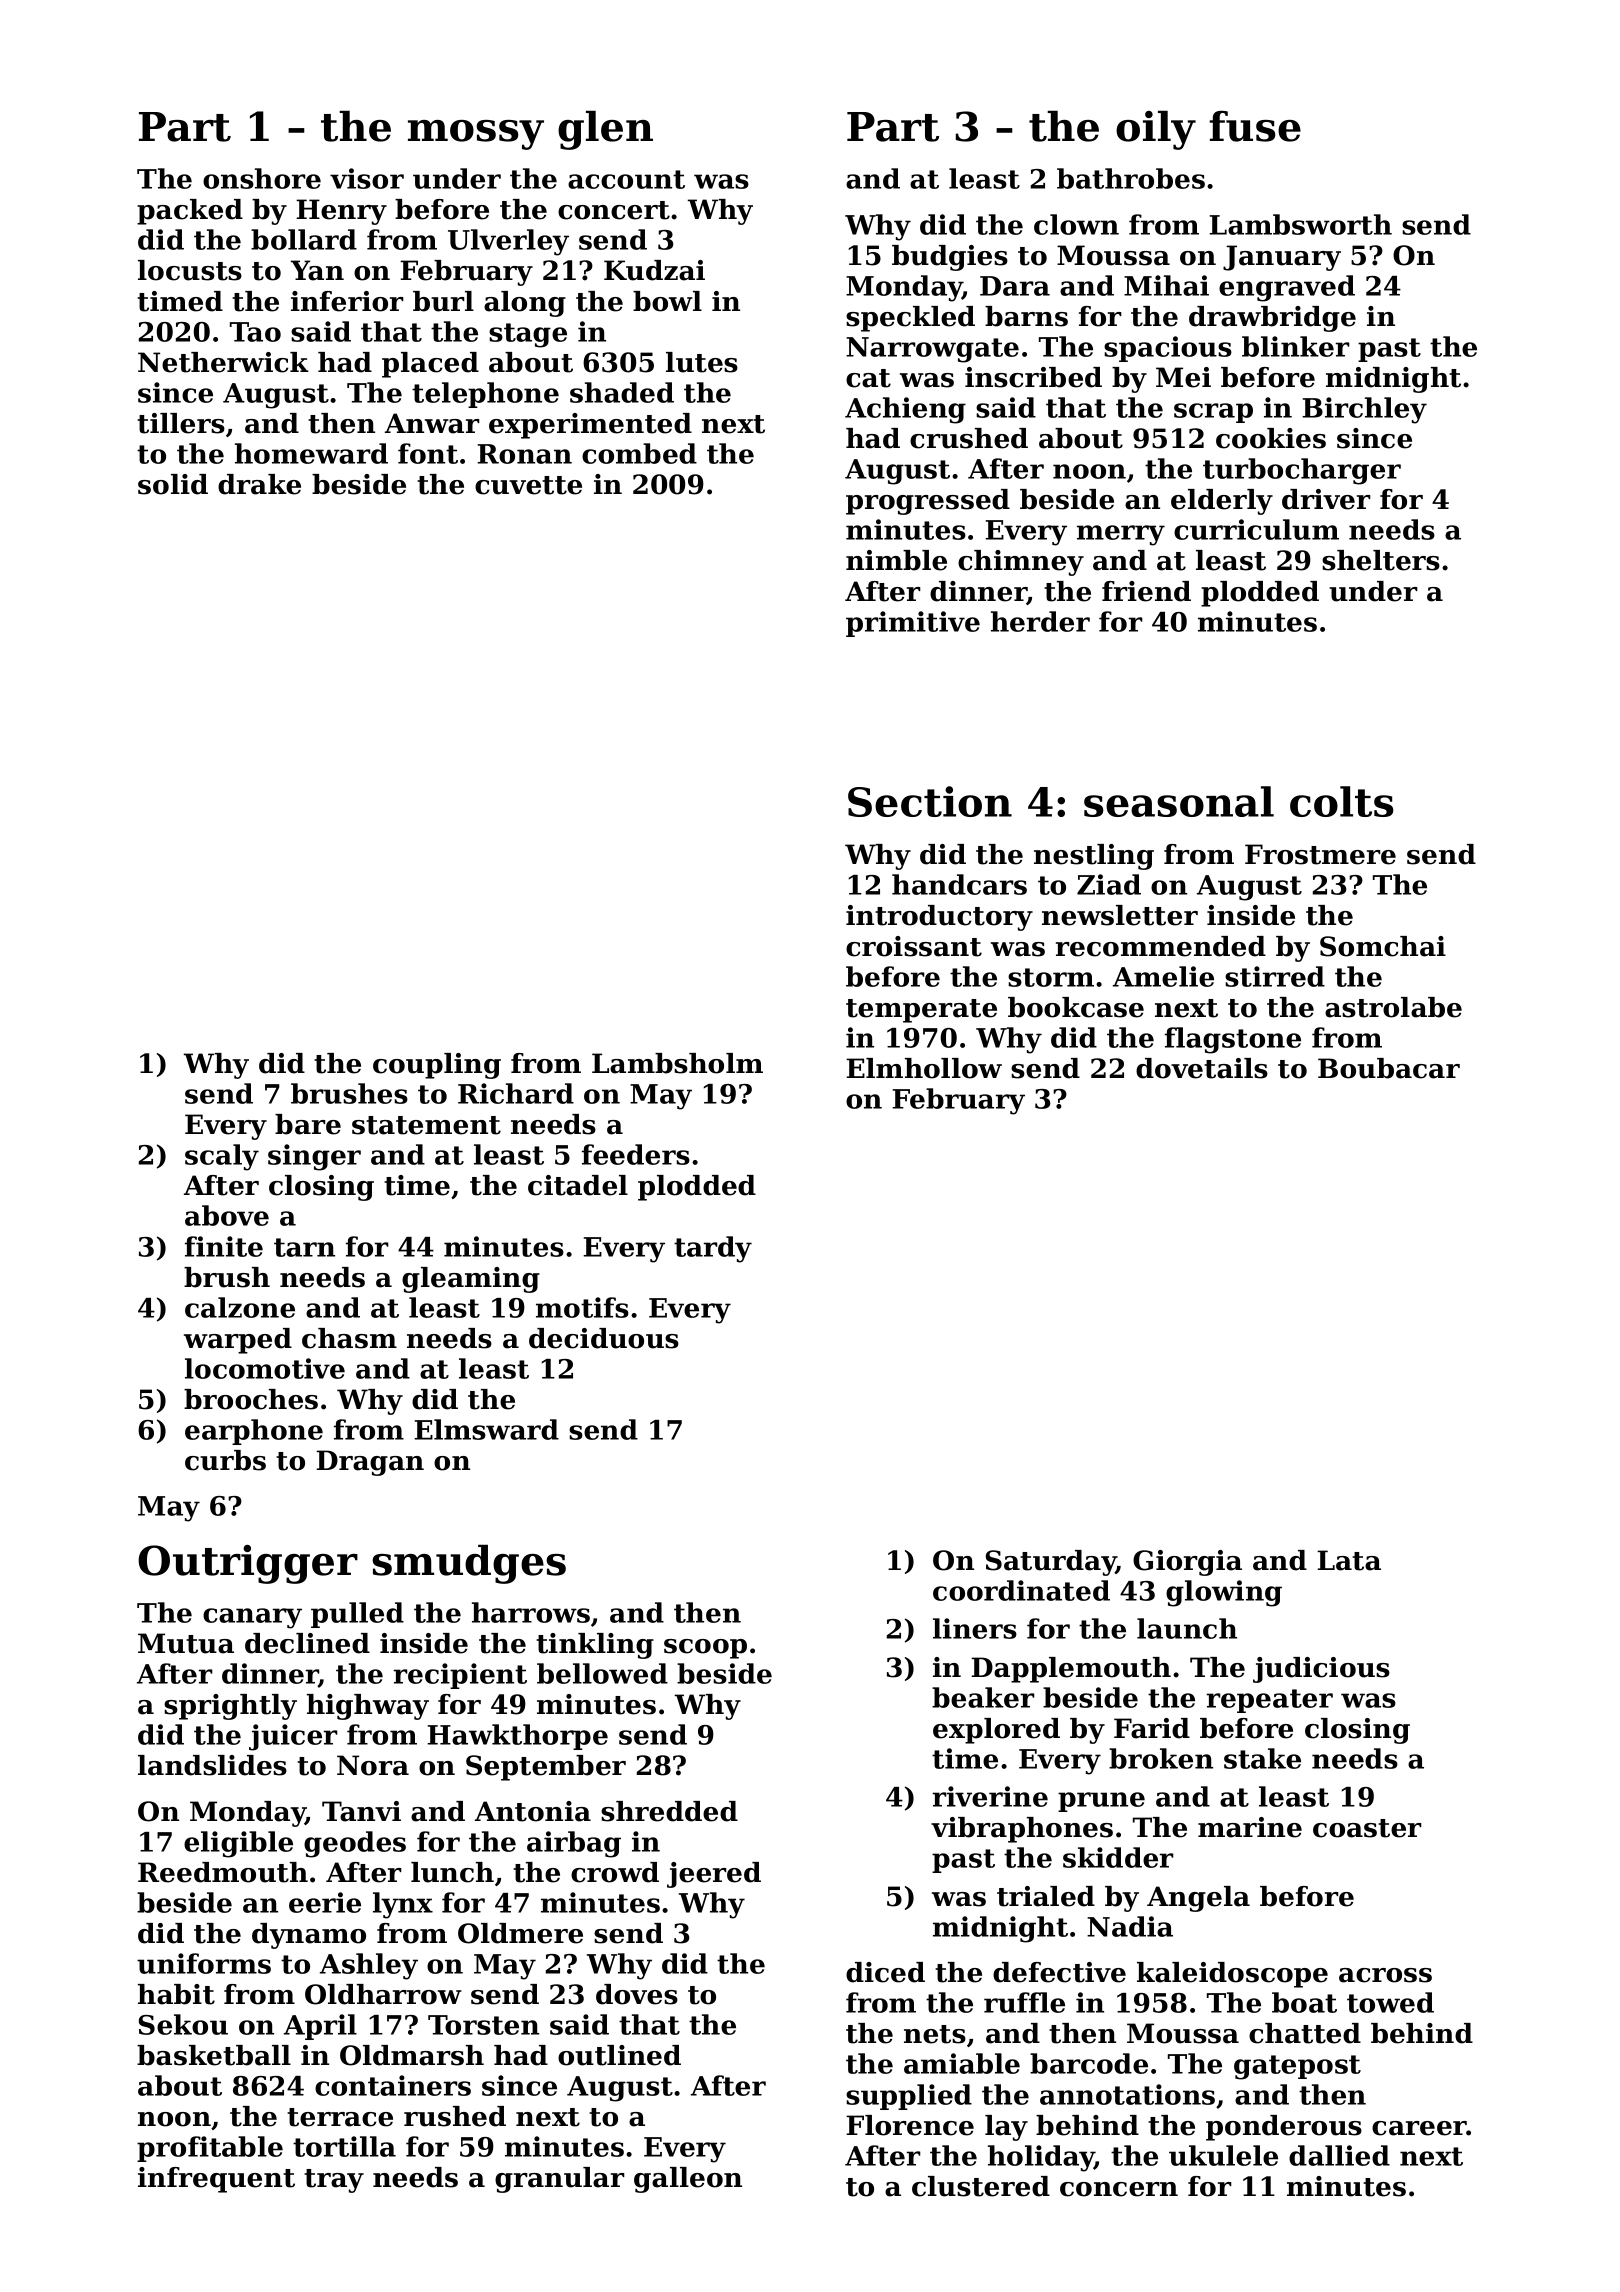 The height and width of the screenshot is (2292, 1620). What do you see at coordinates (713, 1249) in the screenshot?
I see `tardy` at bounding box center [713, 1249].
